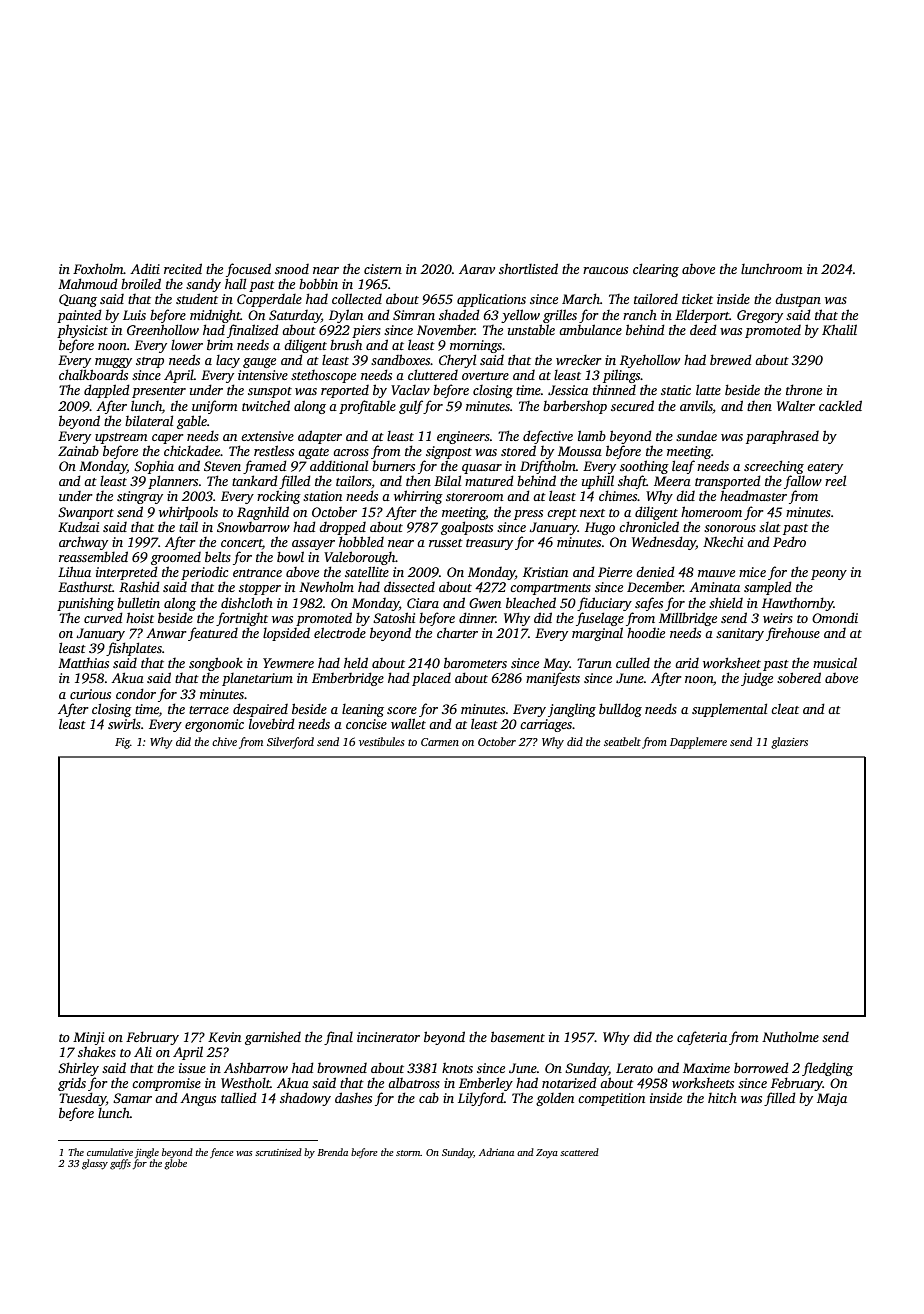 Image resolution: width=924 pixels, height=1314 pixels. I want to click on musical, so click(835, 662).
